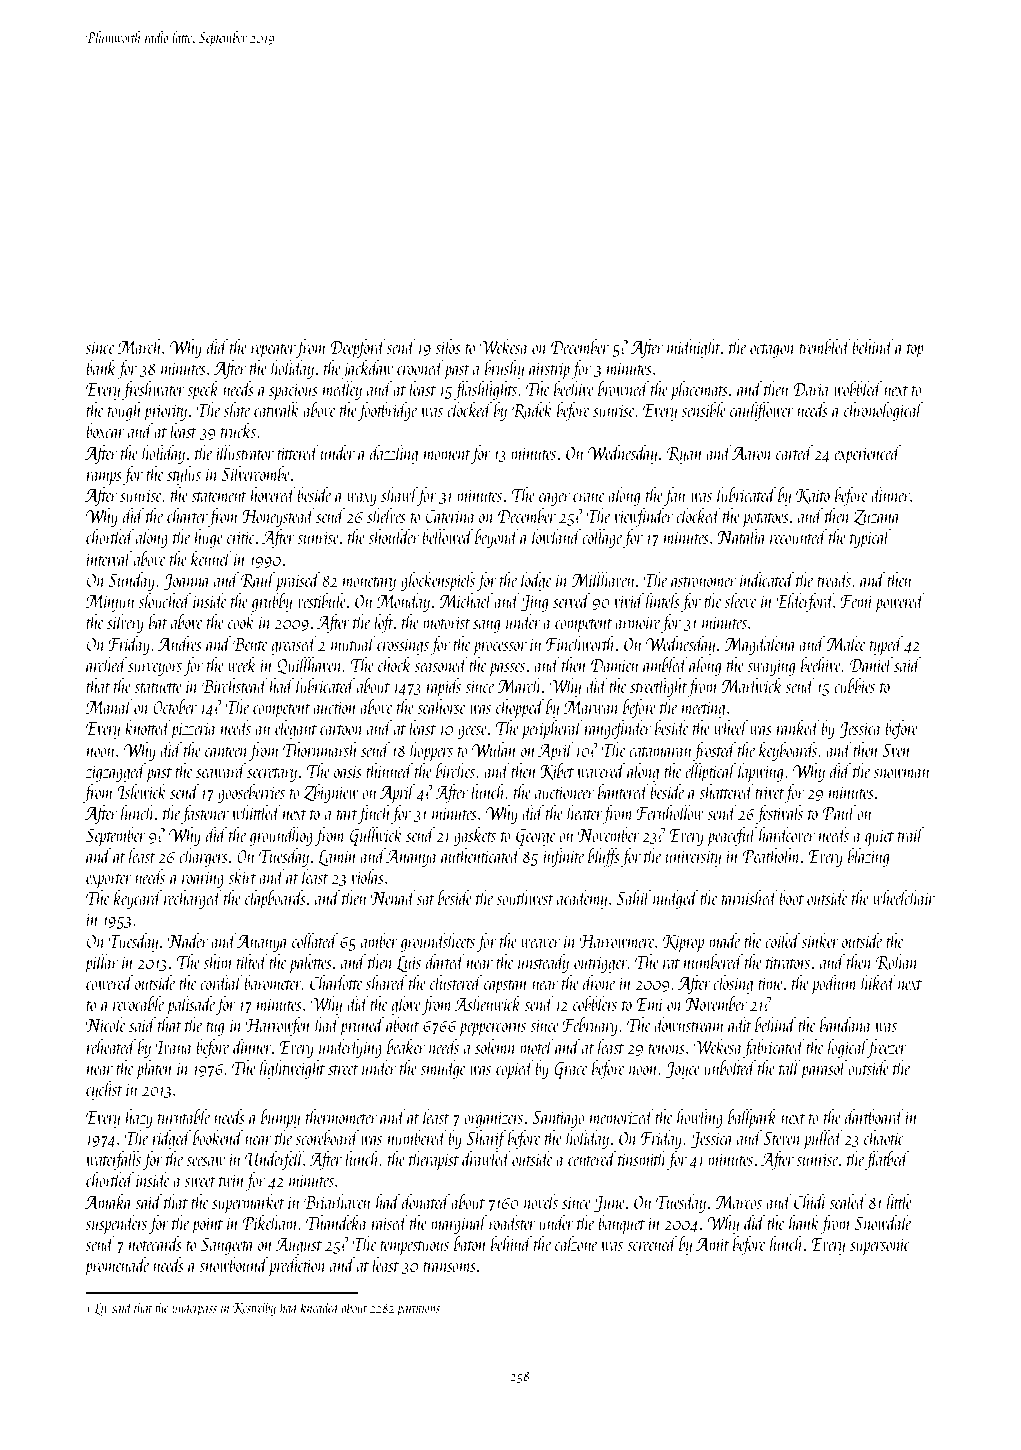 This document has width=1021, height=1450. I want to click on clapboards, so click(275, 899).
